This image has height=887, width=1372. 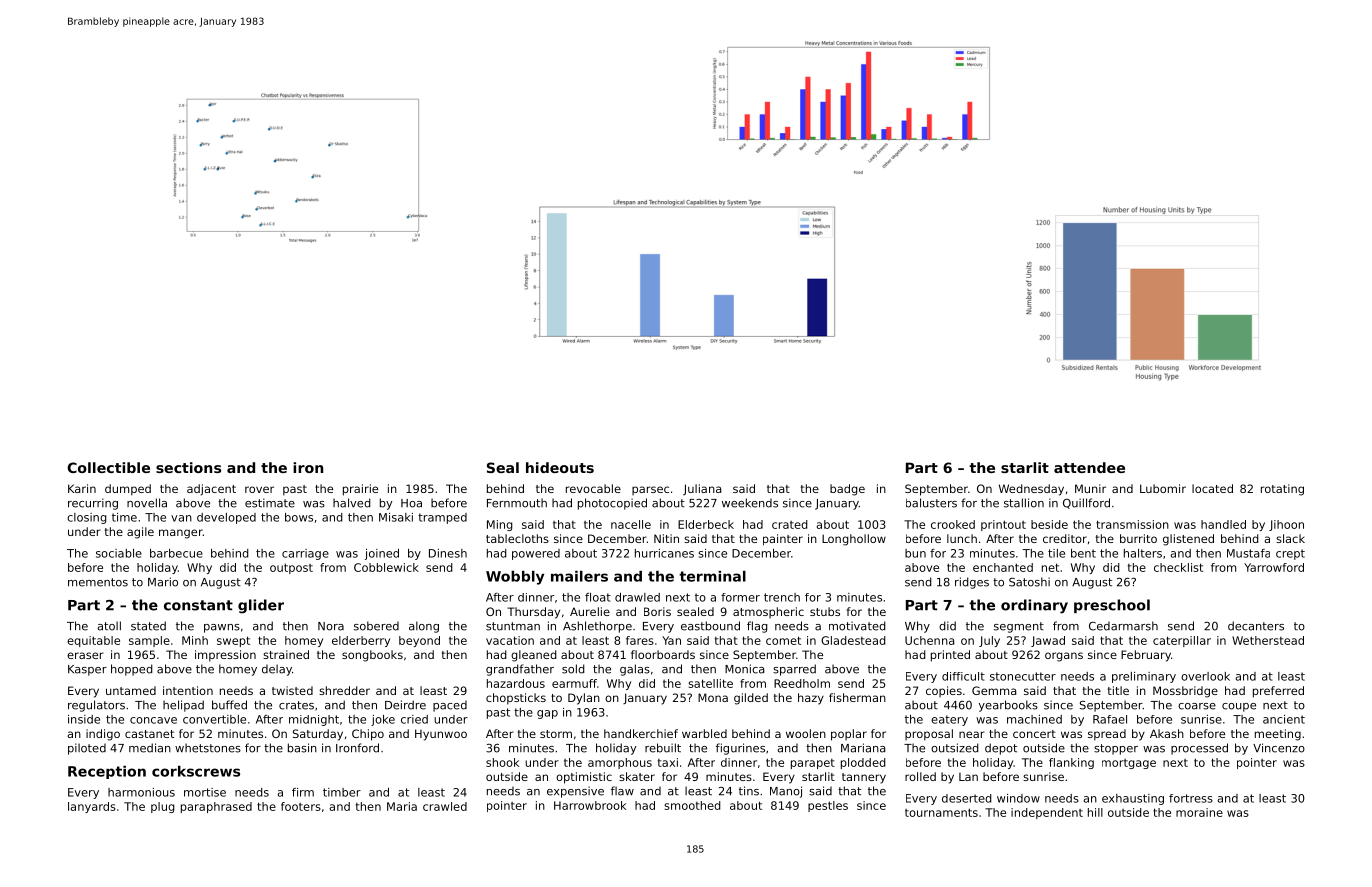 What do you see at coordinates (1182, 641) in the image?
I see `caterpillar` at bounding box center [1182, 641].
